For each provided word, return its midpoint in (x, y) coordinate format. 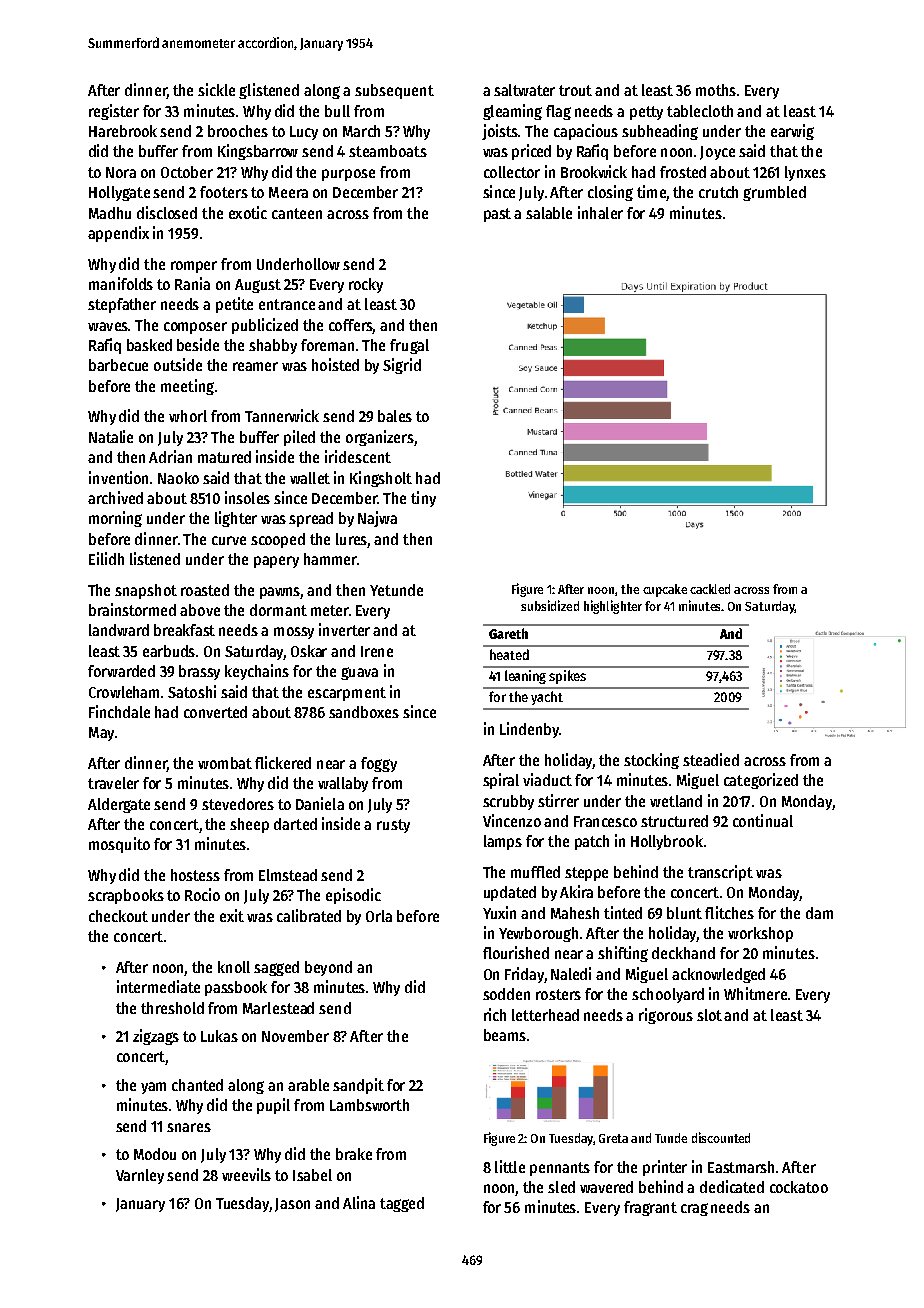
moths (716, 90)
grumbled (774, 193)
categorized (761, 781)
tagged (402, 1204)
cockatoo (799, 1187)
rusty (393, 826)
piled (299, 438)
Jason (292, 1205)
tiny (423, 499)
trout (575, 90)
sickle (216, 89)
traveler (113, 783)
